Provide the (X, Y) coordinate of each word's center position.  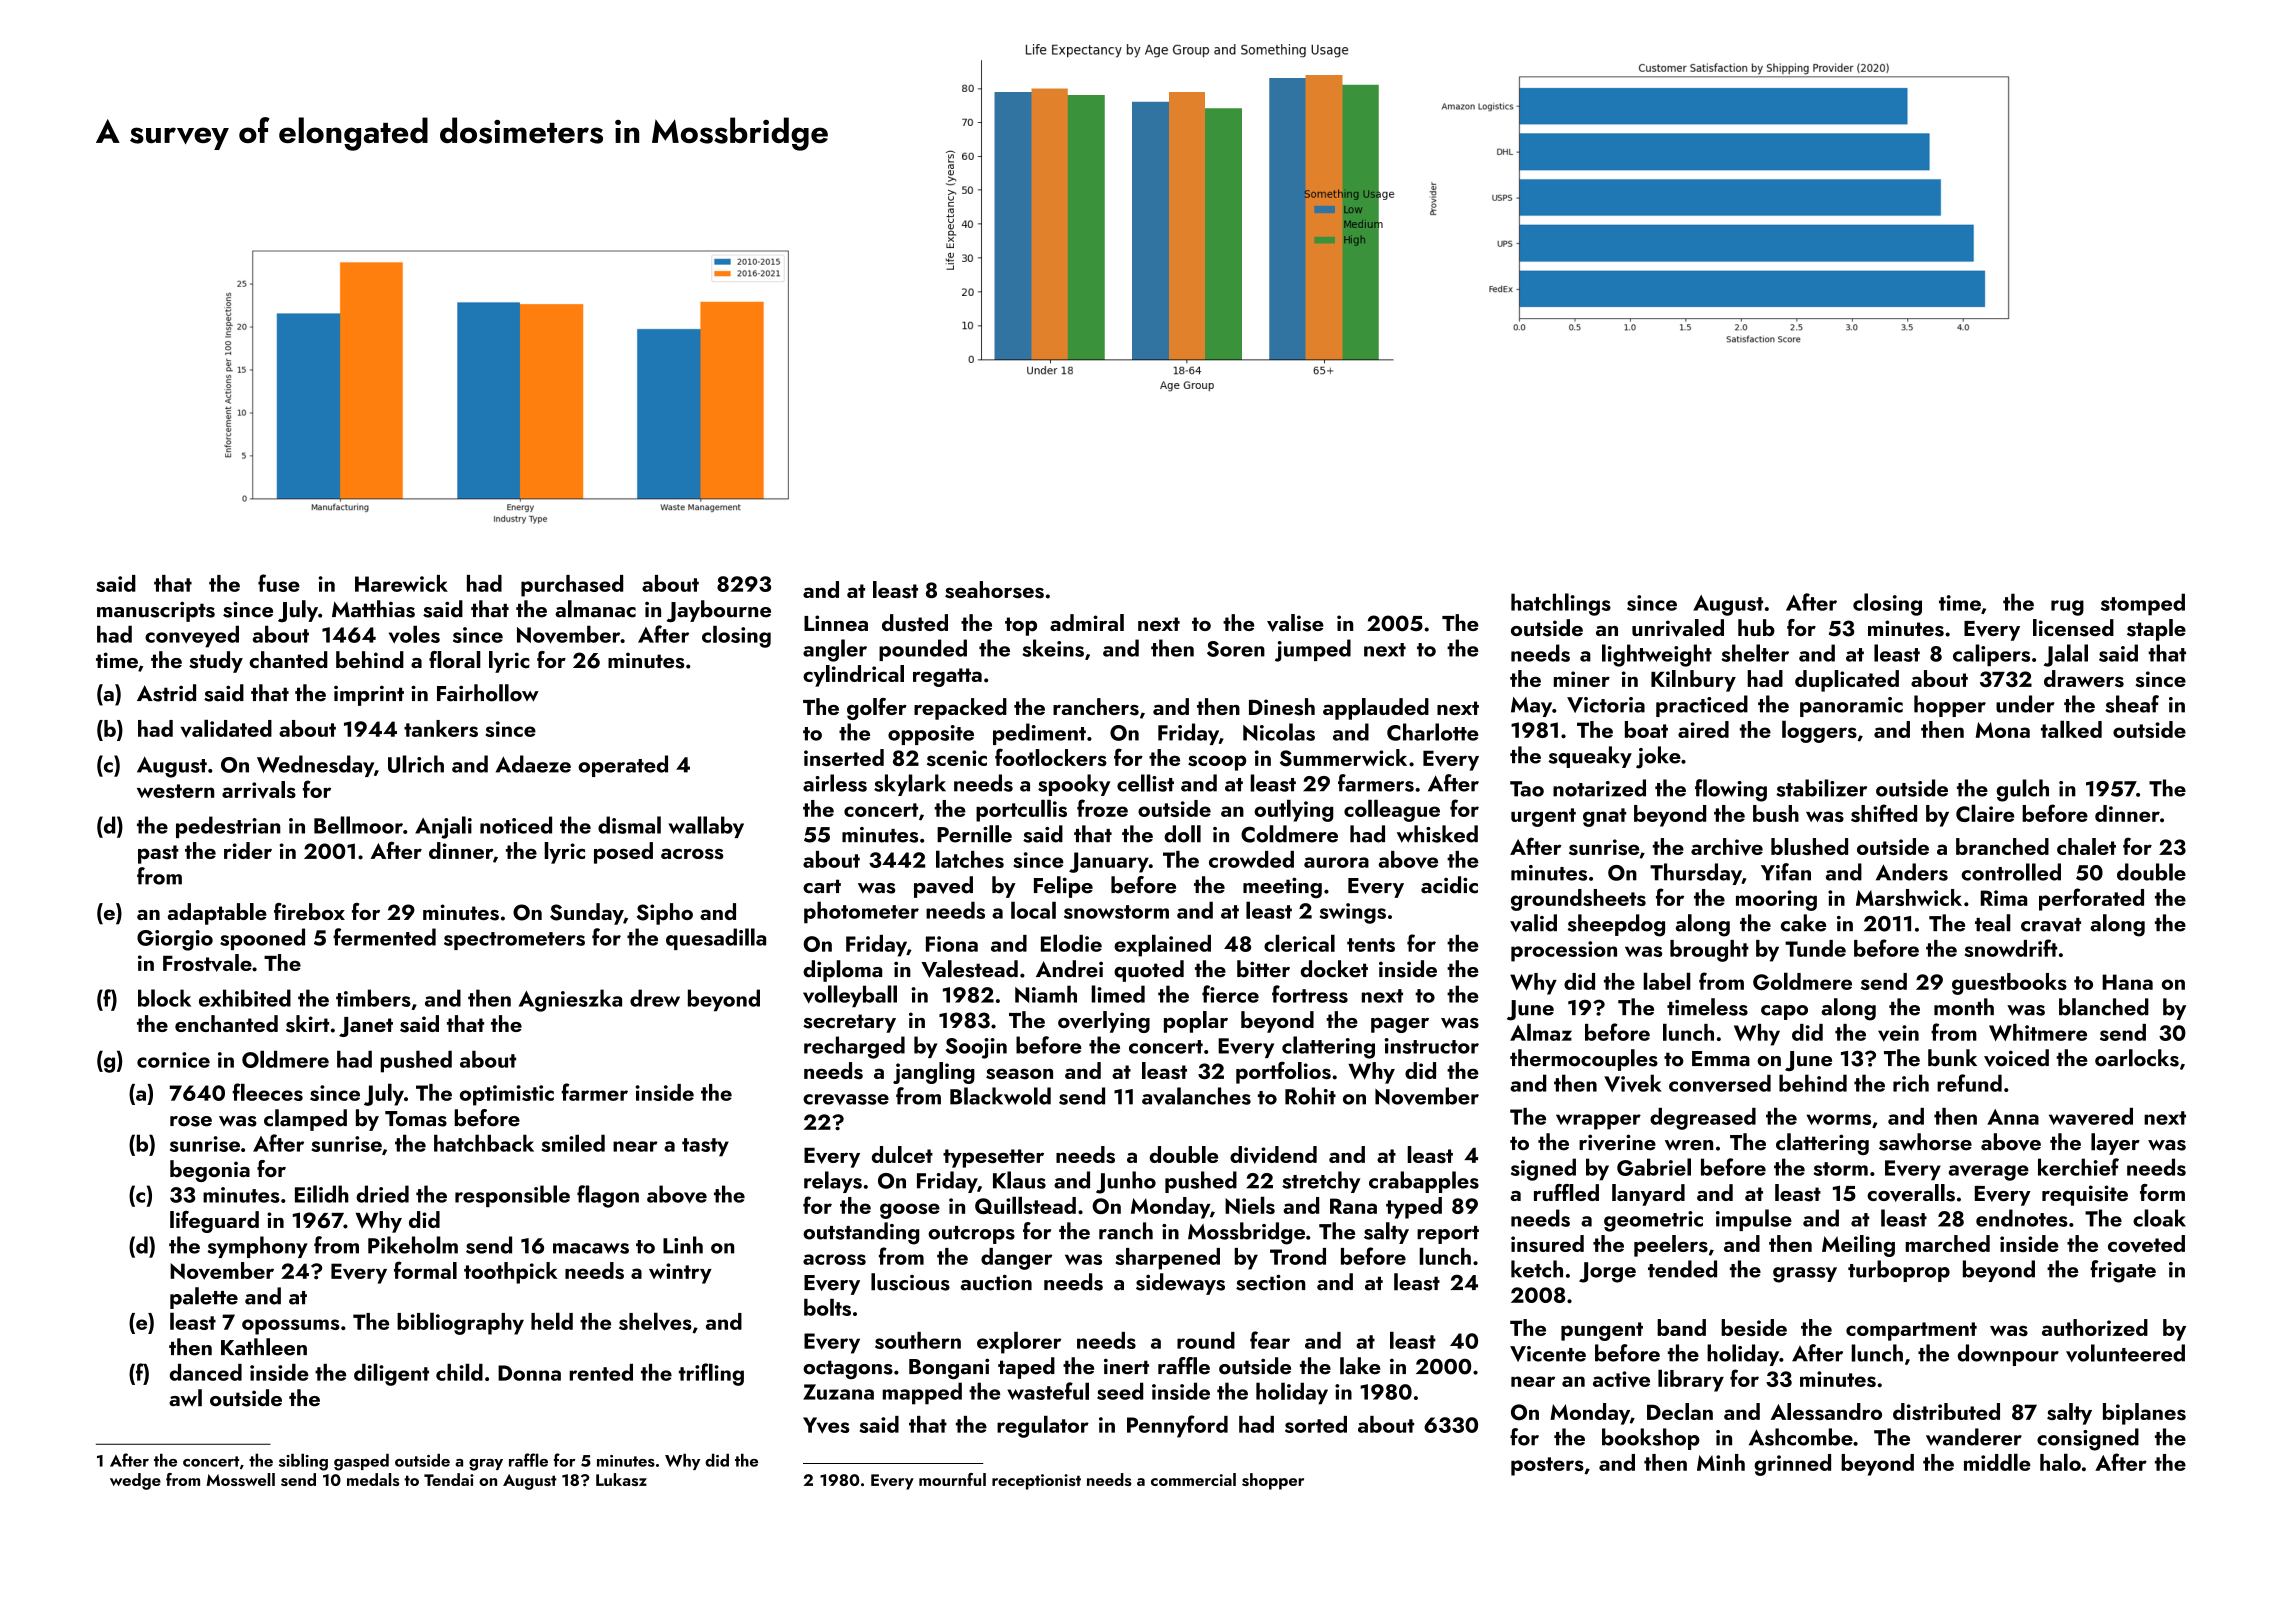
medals (373, 1479)
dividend (1273, 1155)
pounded (923, 650)
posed (623, 853)
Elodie (1071, 943)
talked (2071, 729)
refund (1969, 1083)
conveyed (192, 636)
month (1964, 1007)
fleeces (267, 1092)
